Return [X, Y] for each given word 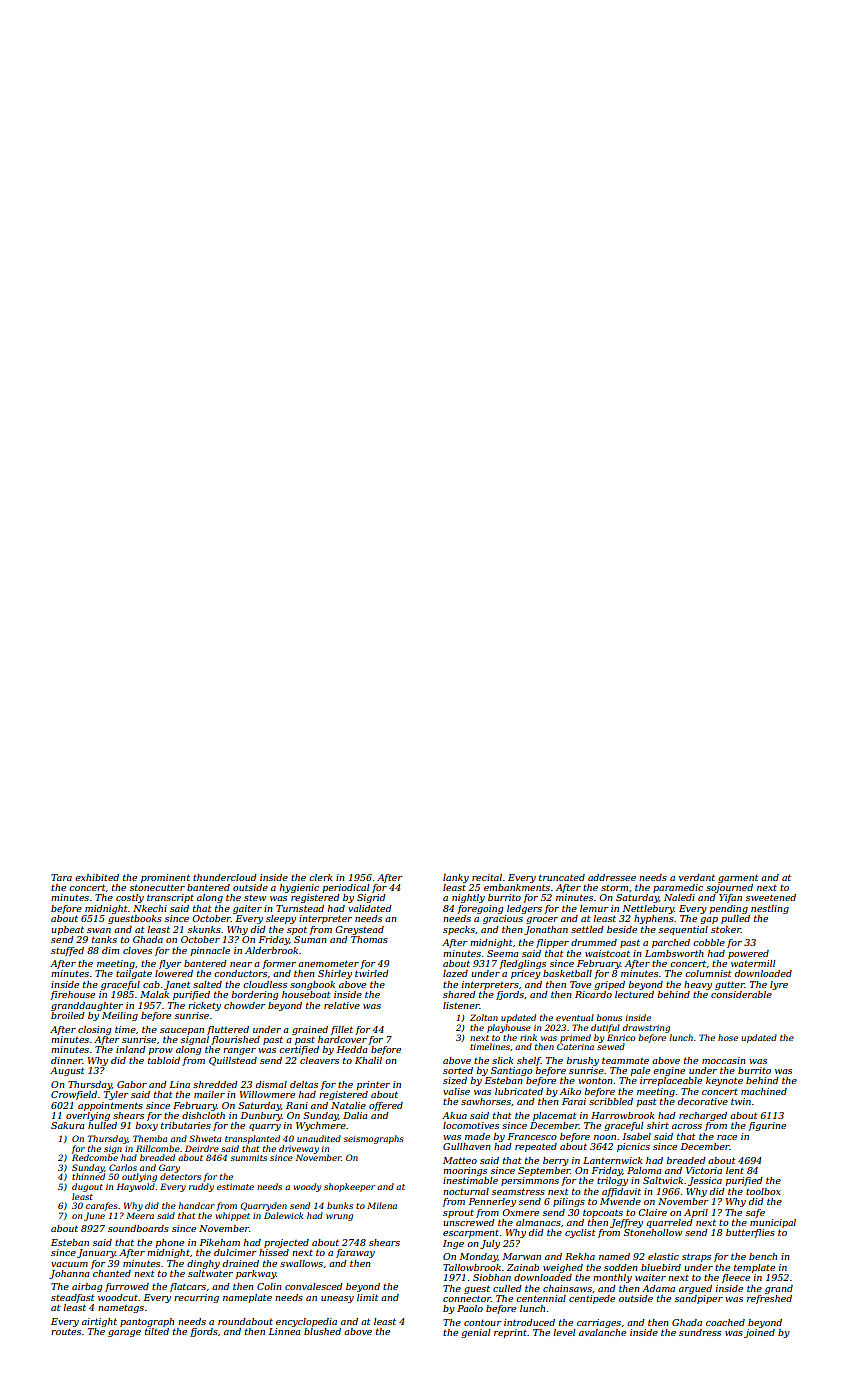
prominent [165, 878]
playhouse [509, 1028]
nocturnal [466, 1191]
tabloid [164, 1060]
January [96, 1253]
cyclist [580, 1233]
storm [614, 888]
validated [370, 908]
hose [728, 1037]
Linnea [285, 1331]
